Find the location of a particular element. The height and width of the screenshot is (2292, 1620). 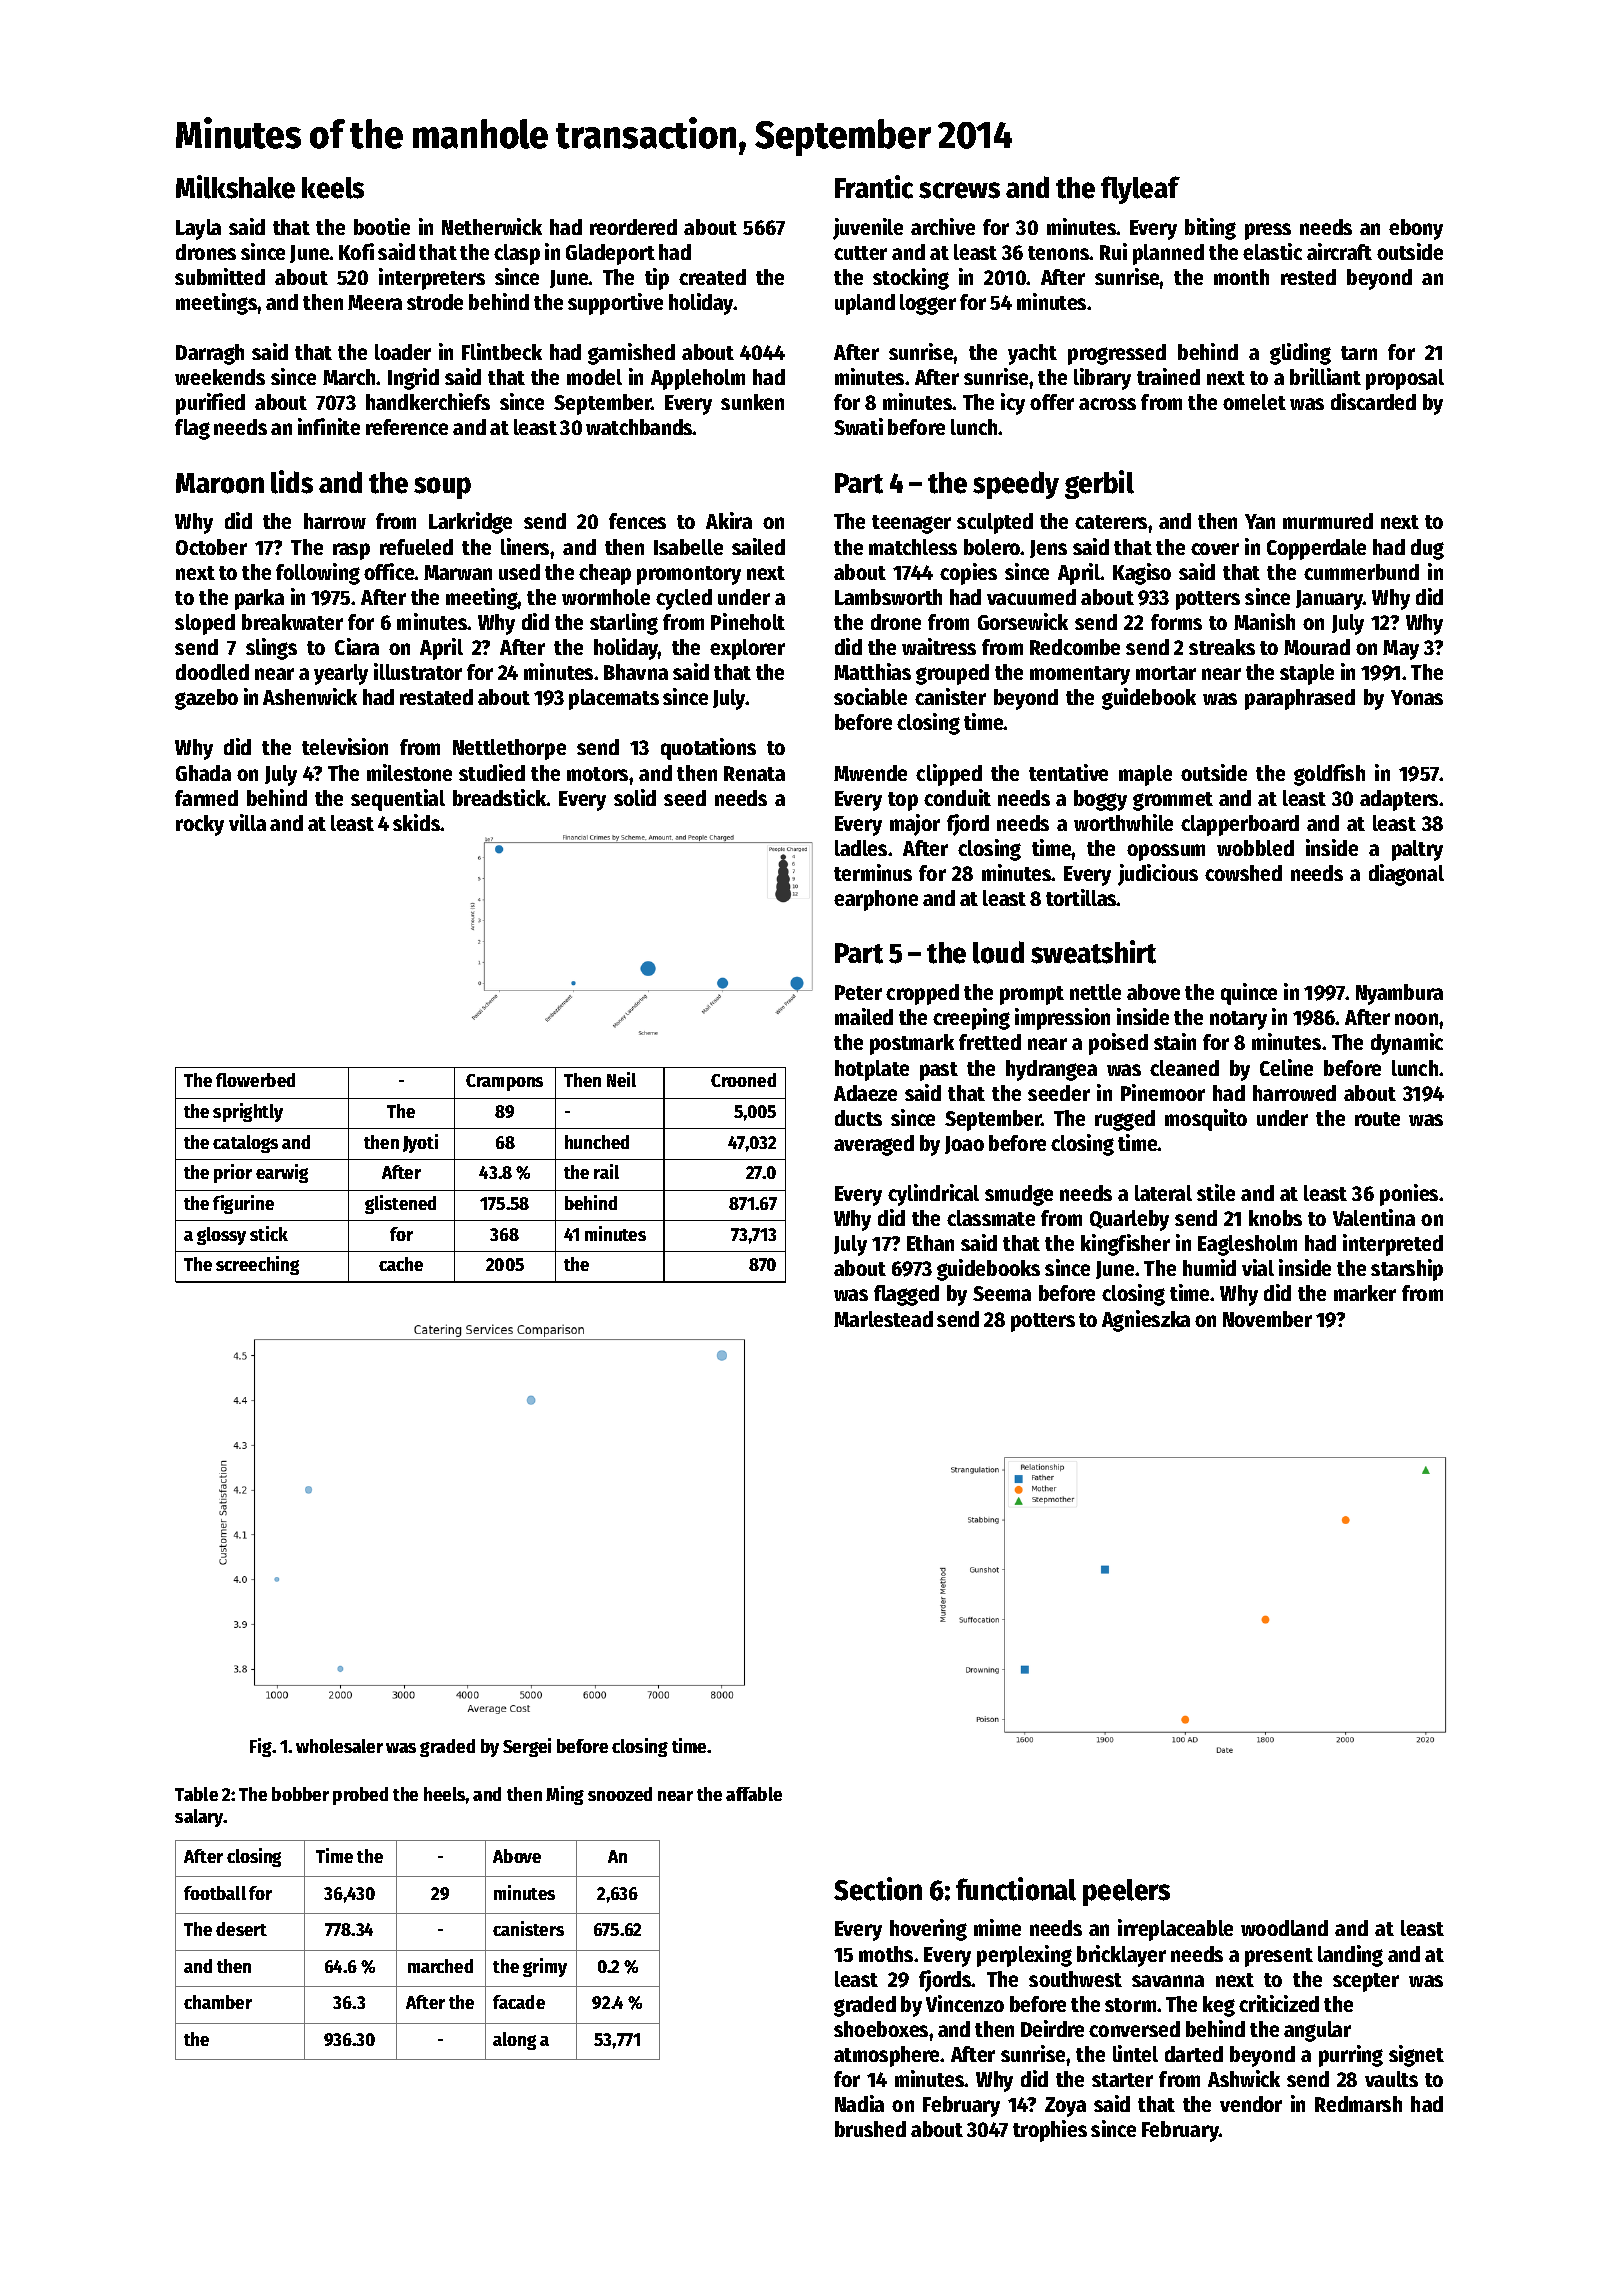

Crampons is located at coordinates (504, 1082).
